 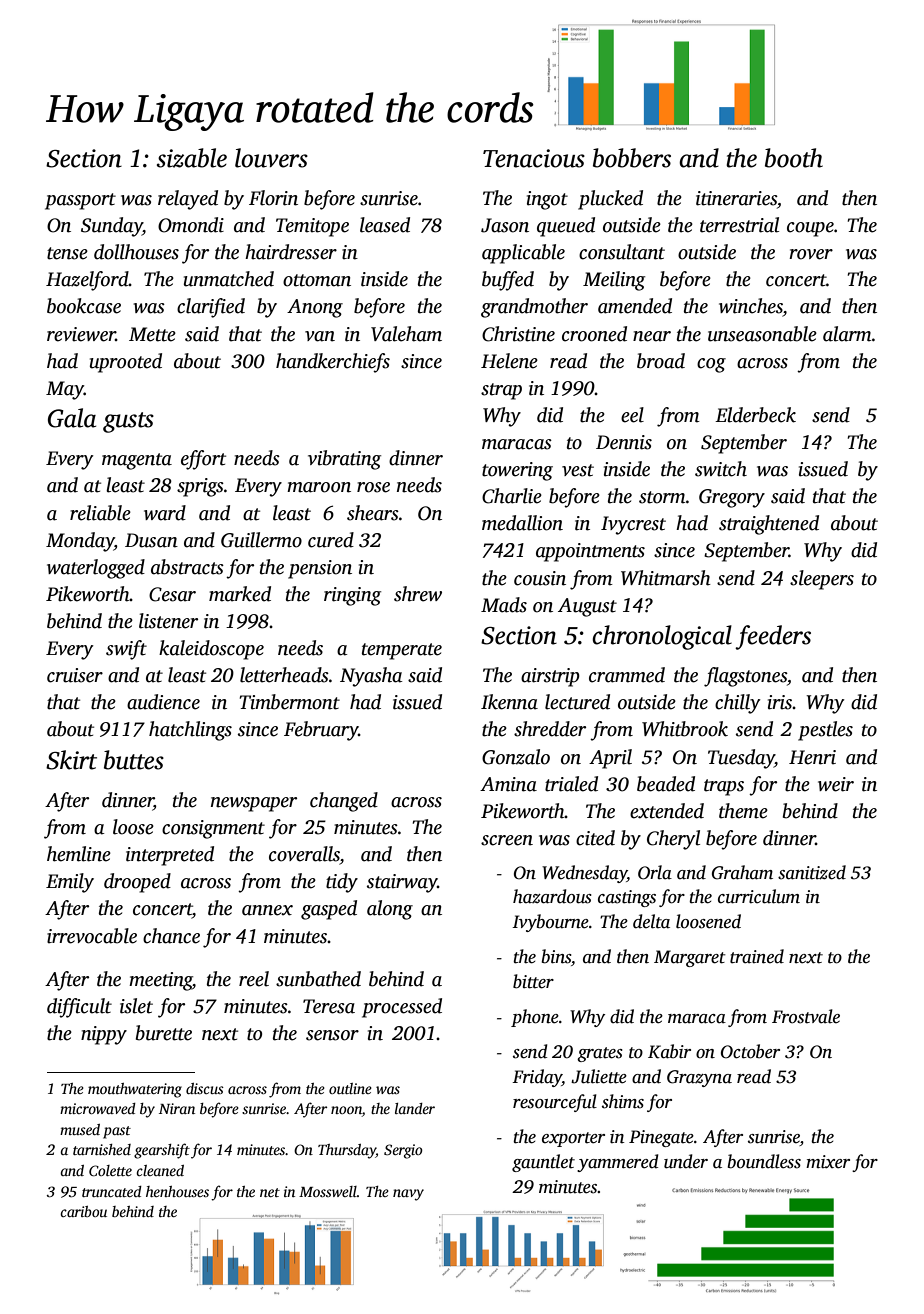 What do you see at coordinates (83, 1211) in the page?
I see `caribou` at bounding box center [83, 1211].
